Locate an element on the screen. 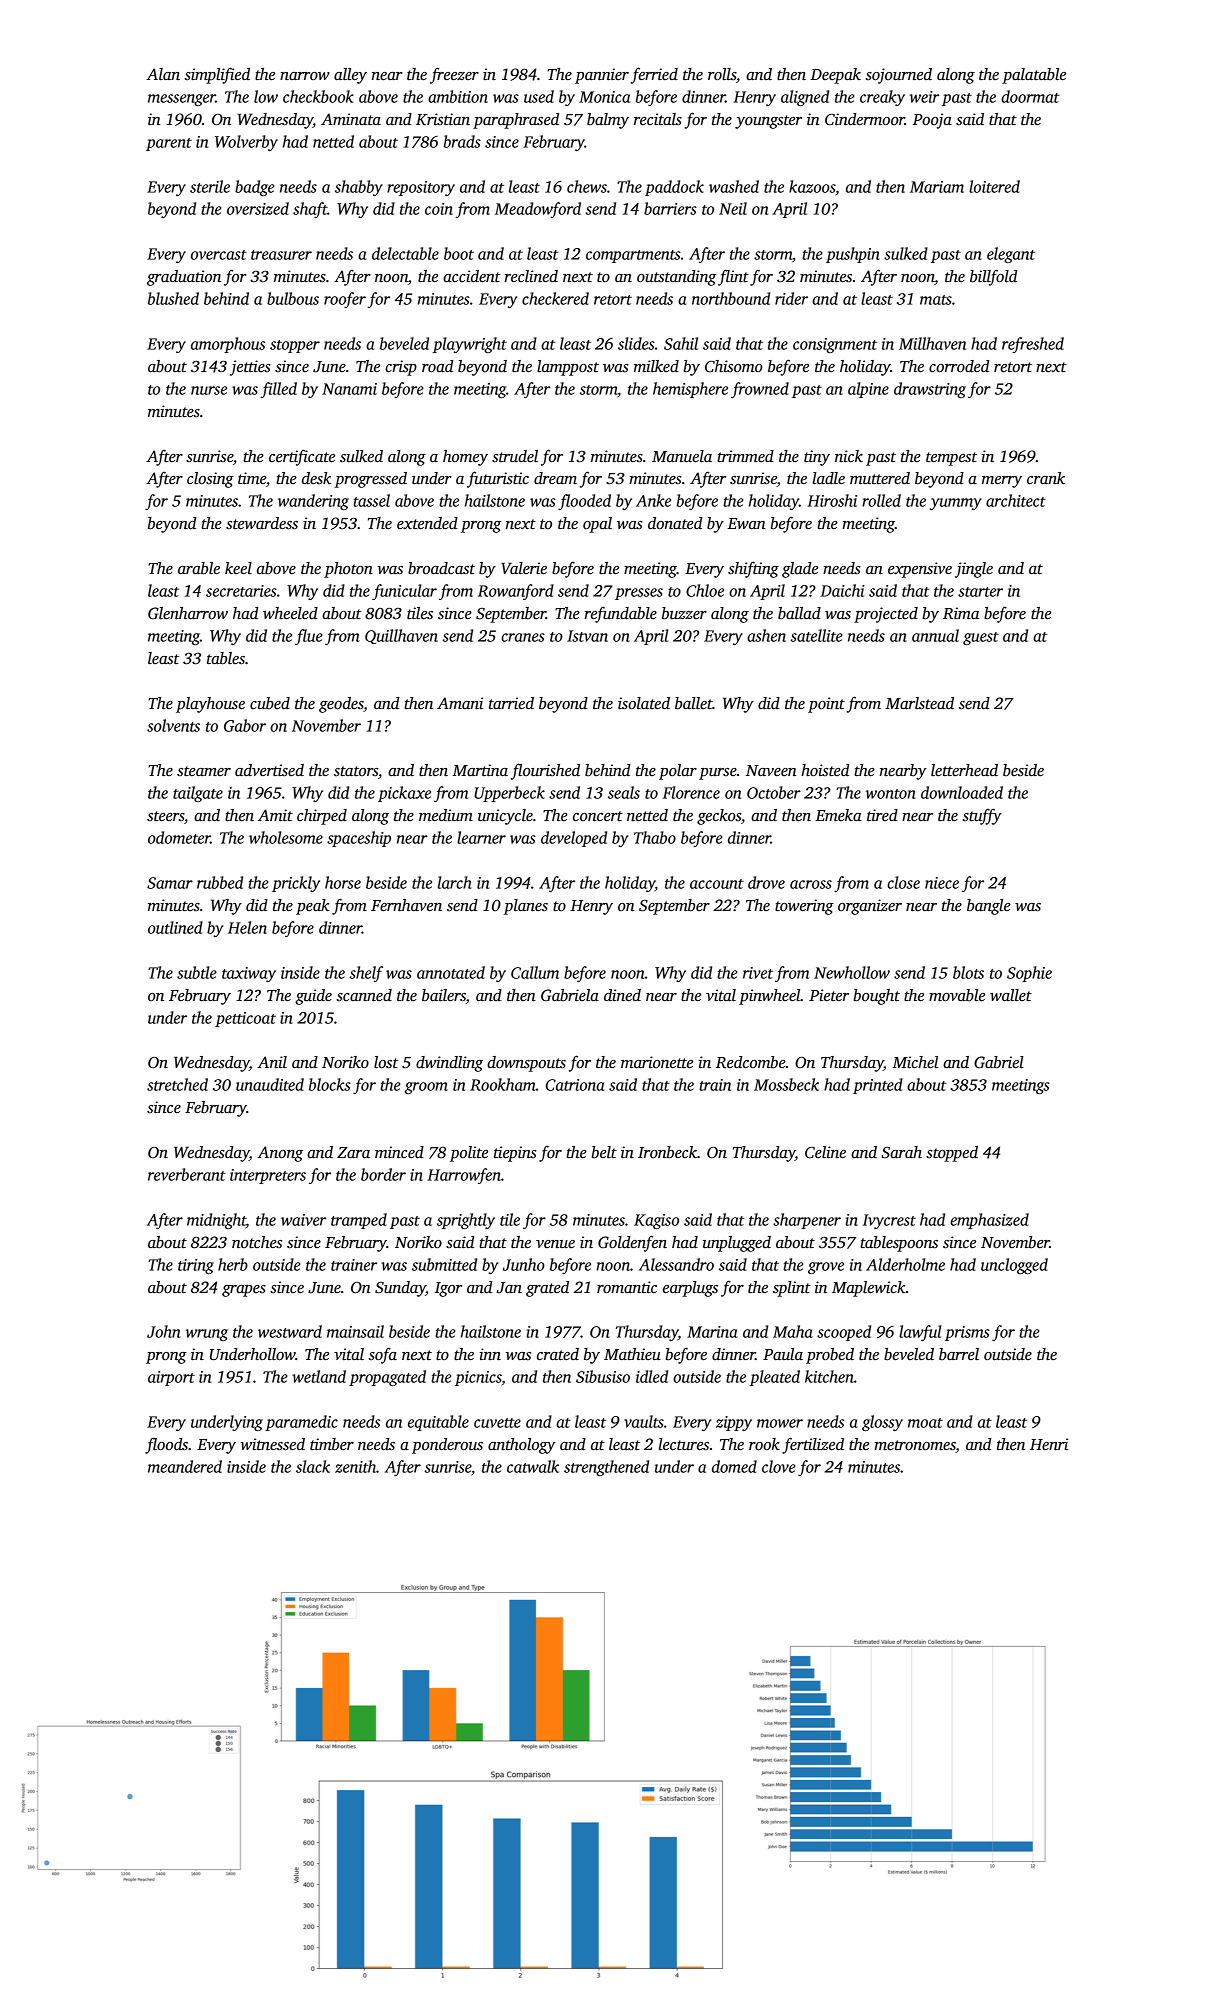 This screenshot has height=2003, width=1216. Amani is located at coordinates (460, 703).
